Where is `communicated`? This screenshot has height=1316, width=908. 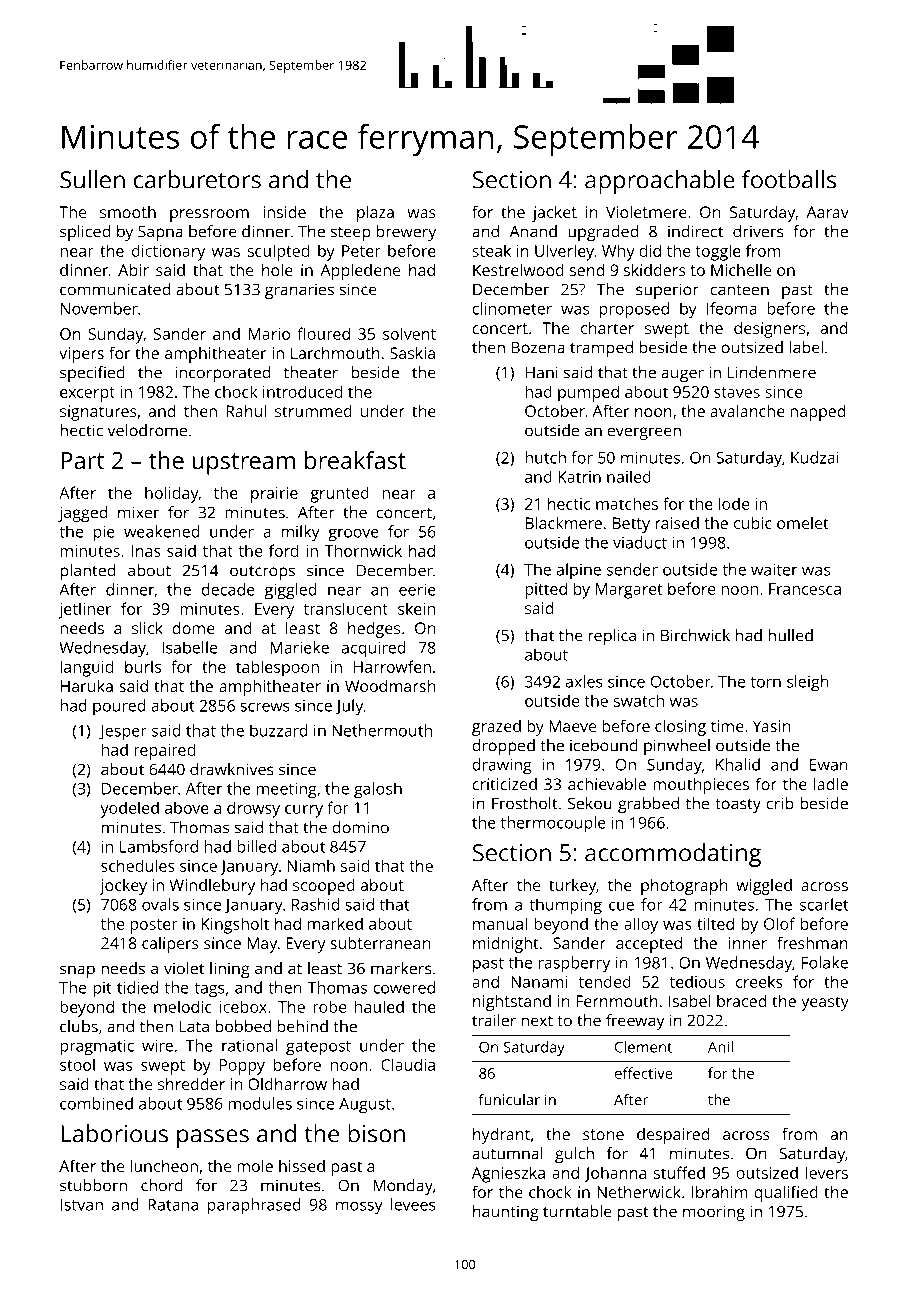 communicated is located at coordinates (115, 289).
